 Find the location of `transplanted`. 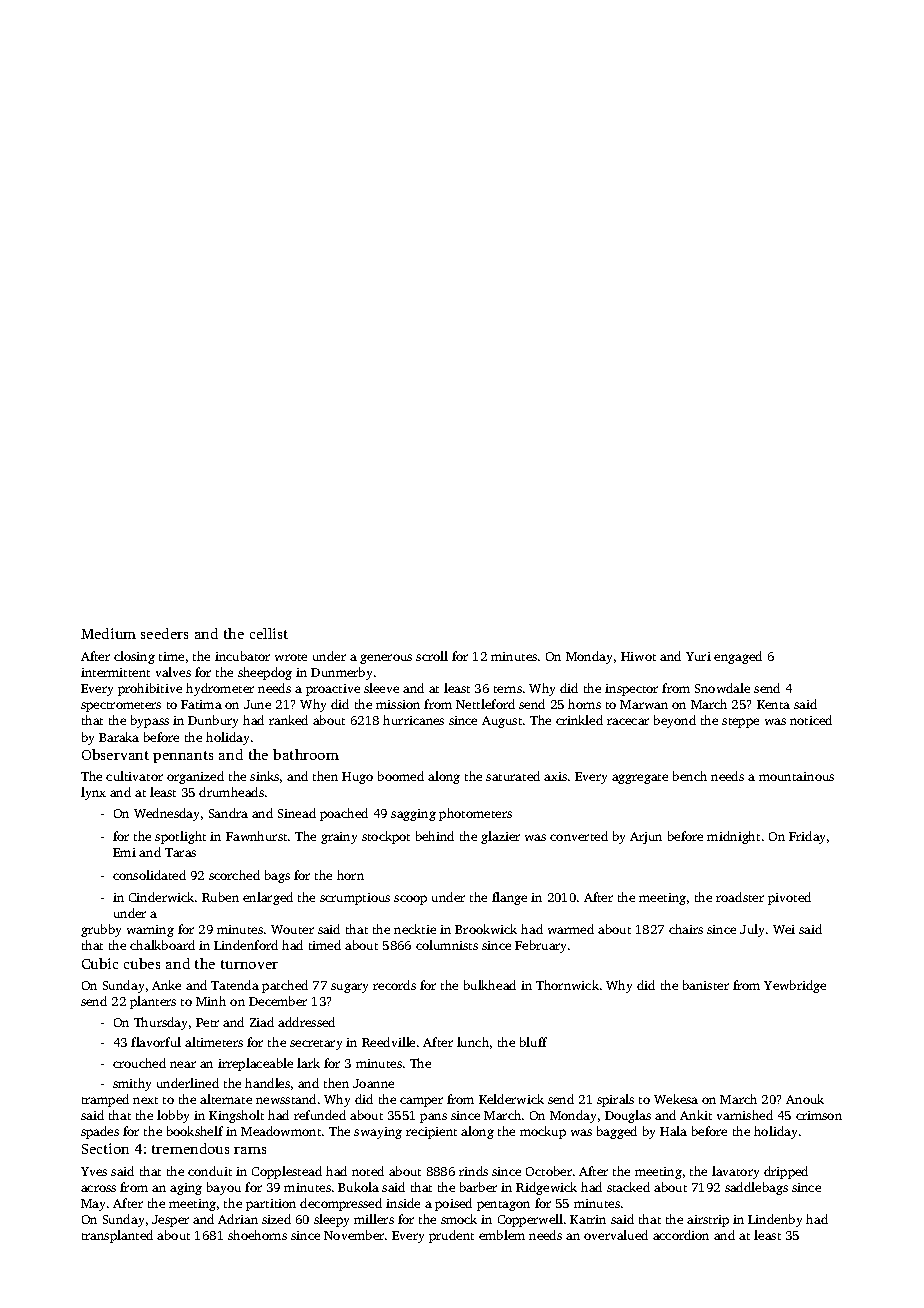

transplanted is located at coordinates (117, 1236).
